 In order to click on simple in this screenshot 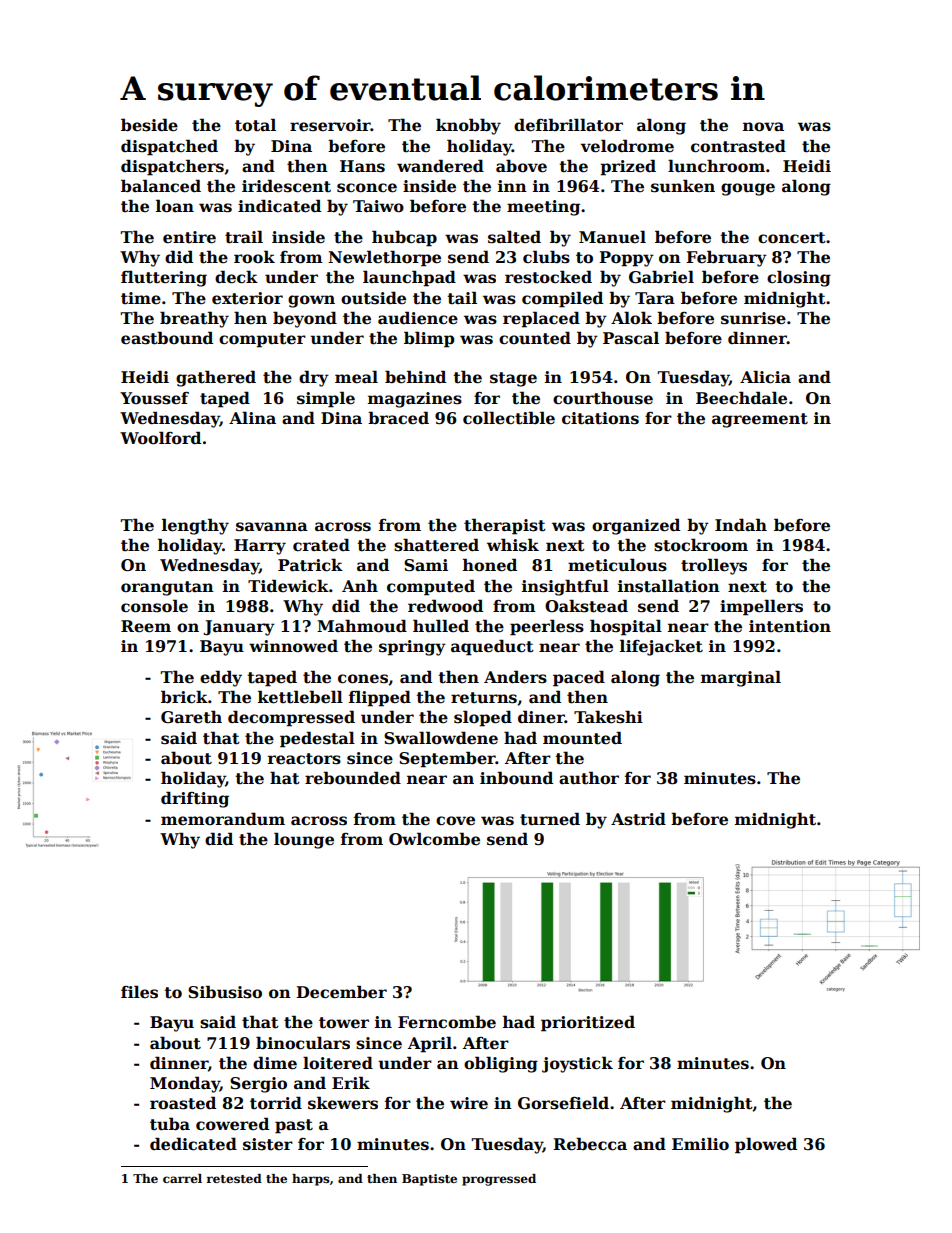, I will do `click(326, 399)`.
